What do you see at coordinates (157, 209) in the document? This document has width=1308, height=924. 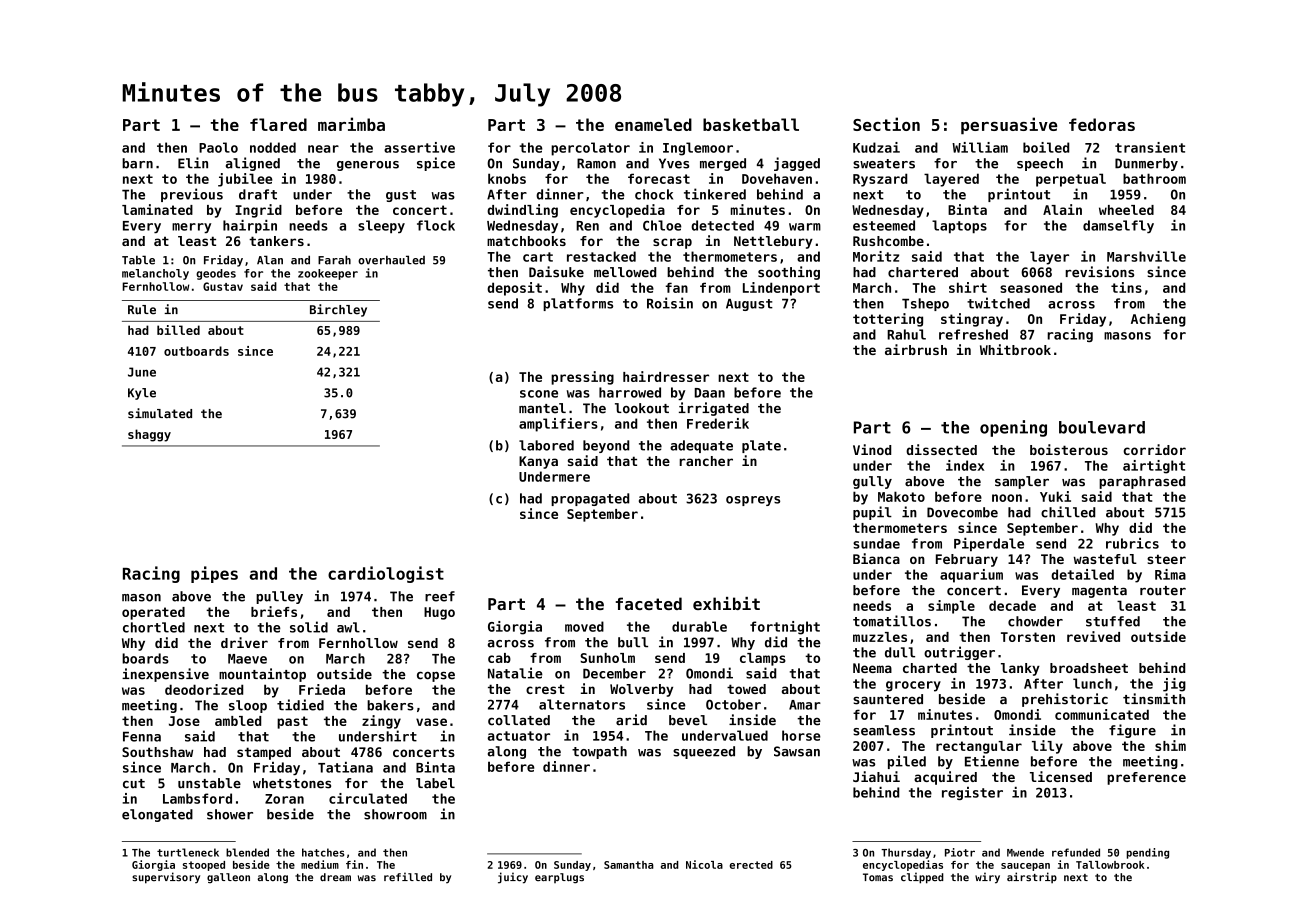 I see `laminated` at bounding box center [157, 209].
